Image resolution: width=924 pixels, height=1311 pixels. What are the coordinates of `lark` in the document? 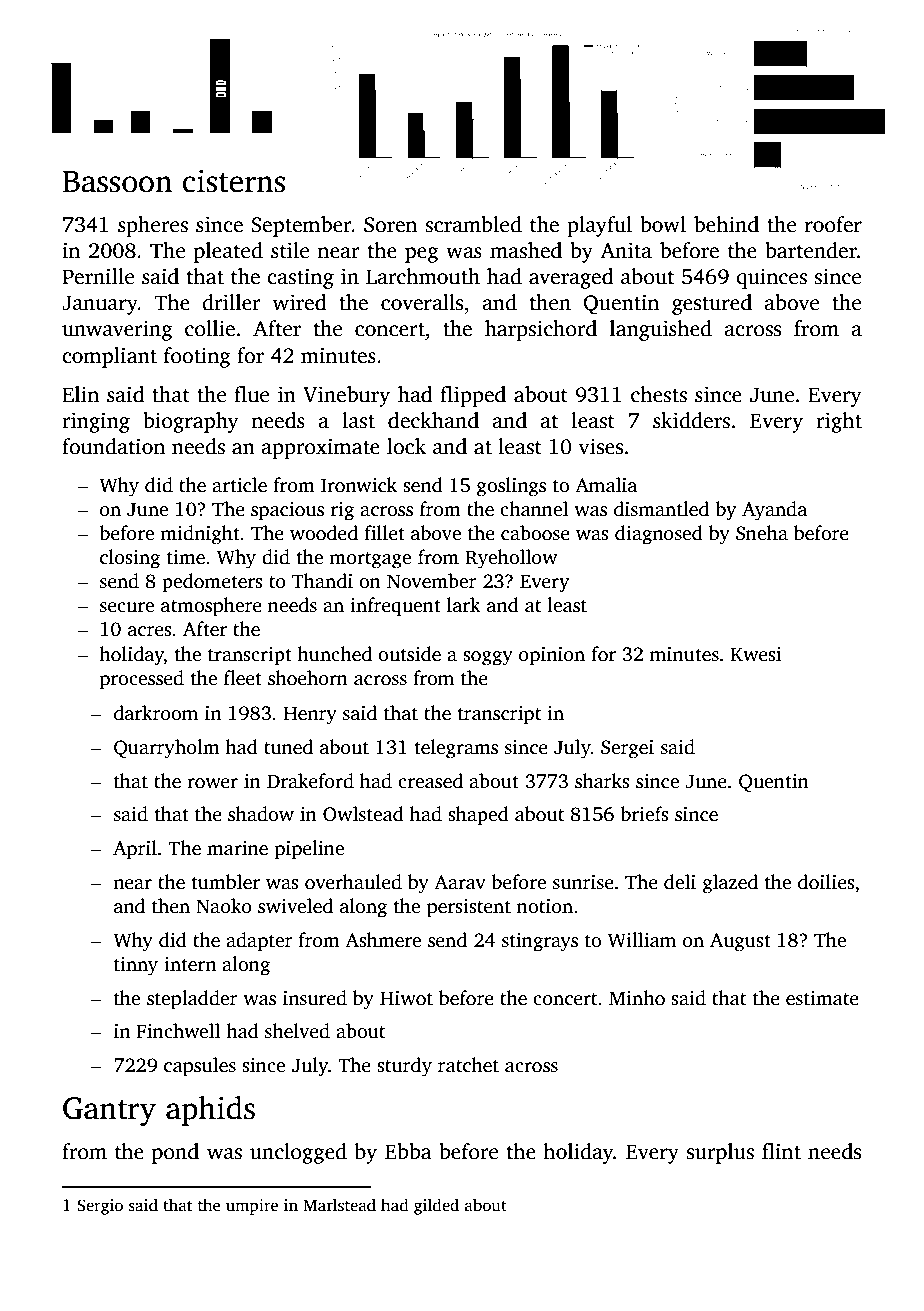 It's located at (464, 605).
